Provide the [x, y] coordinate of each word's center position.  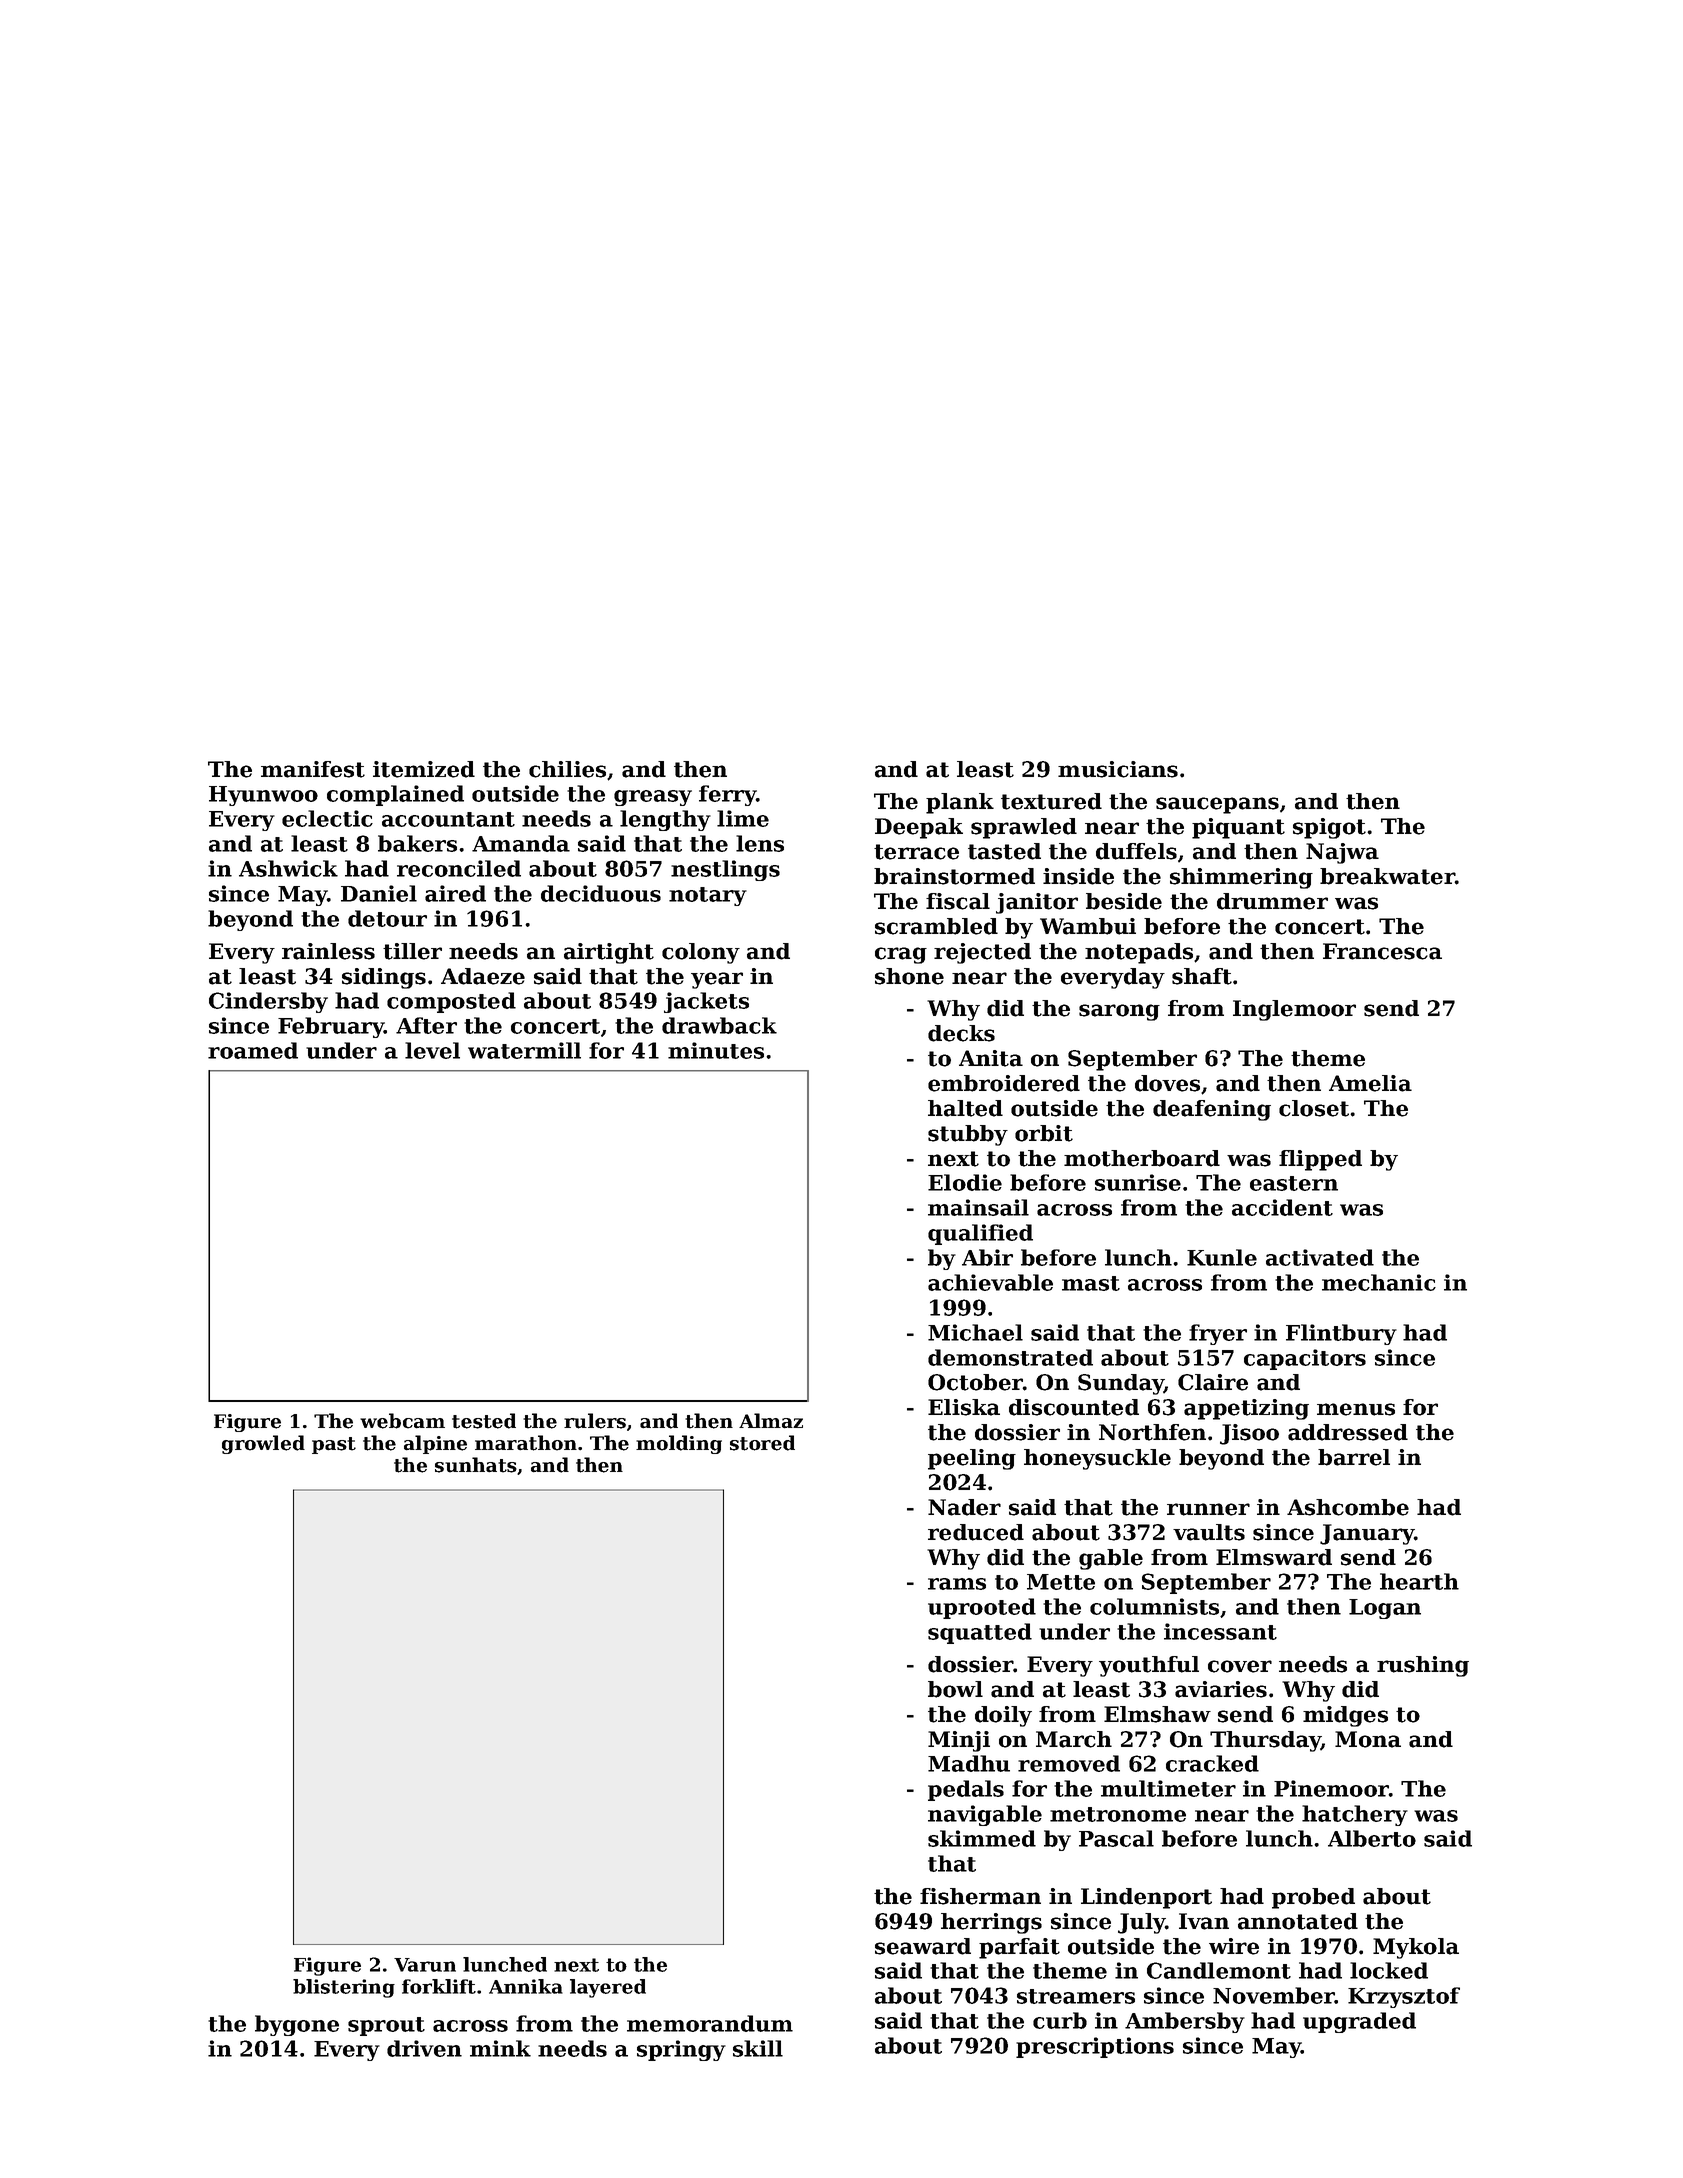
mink [500, 2048]
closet [1314, 1108]
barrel [1354, 1457]
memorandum [710, 2023]
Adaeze [483, 976]
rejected [982, 953]
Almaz [771, 1421]
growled [263, 1444]
